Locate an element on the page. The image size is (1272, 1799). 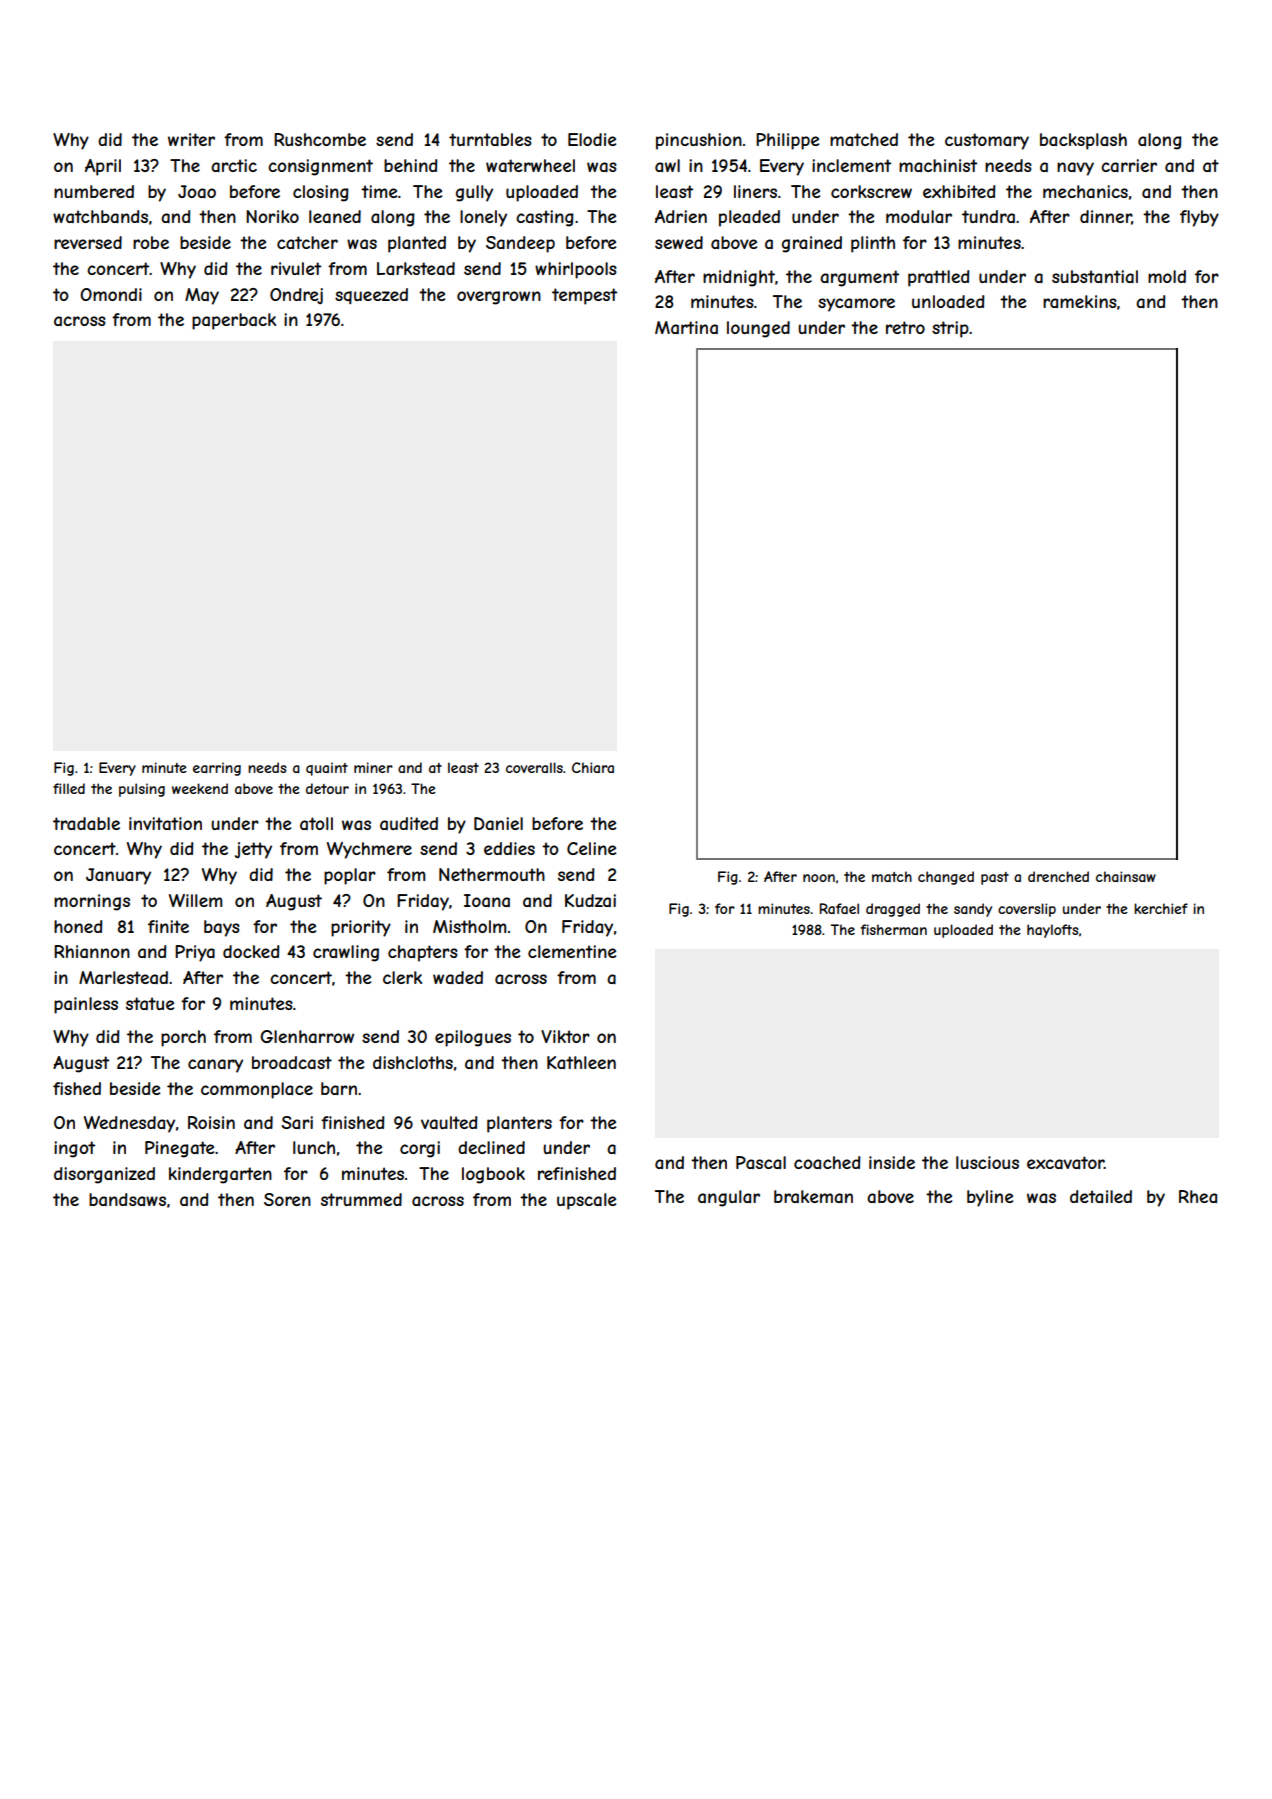
chainsaw is located at coordinates (1126, 876).
